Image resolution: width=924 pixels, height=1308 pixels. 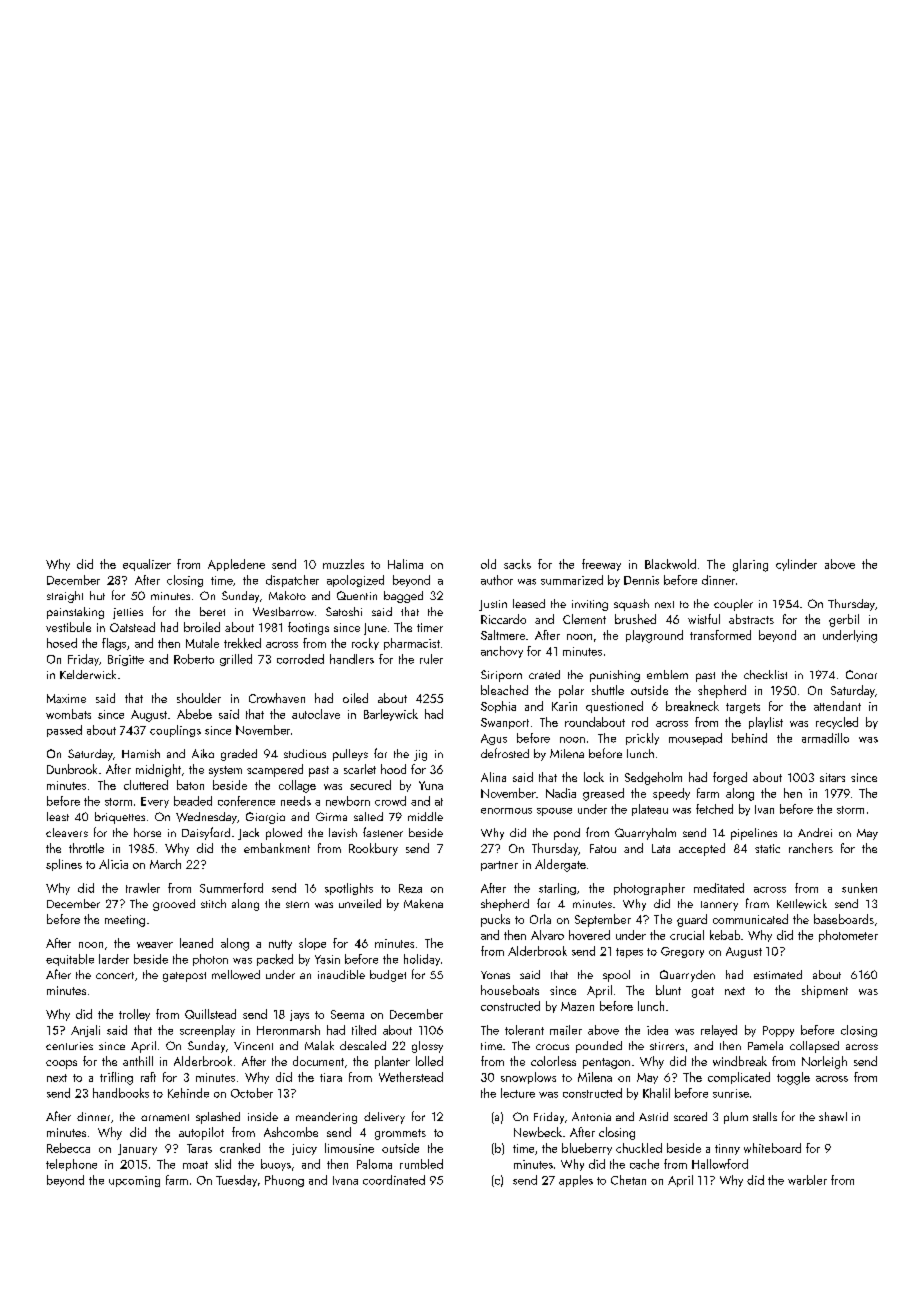 What do you see at coordinates (352, 659) in the page?
I see `handlers` at bounding box center [352, 659].
